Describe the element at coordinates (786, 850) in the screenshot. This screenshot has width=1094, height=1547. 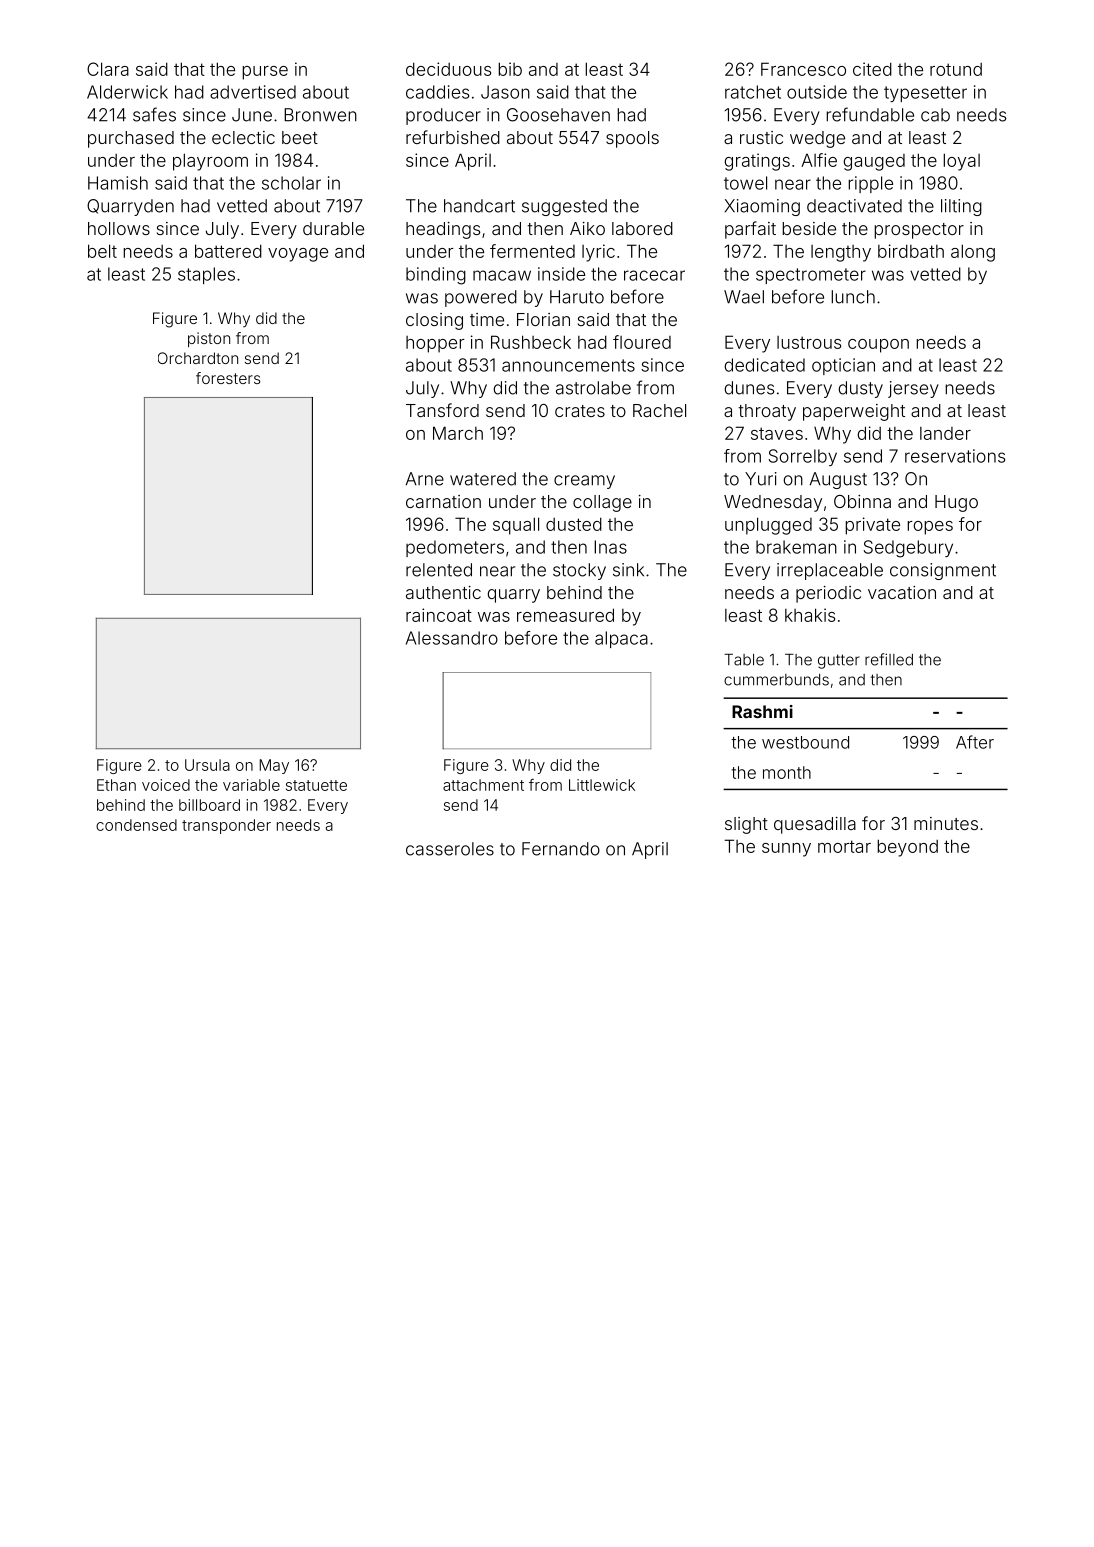
I see `sunny` at that location.
